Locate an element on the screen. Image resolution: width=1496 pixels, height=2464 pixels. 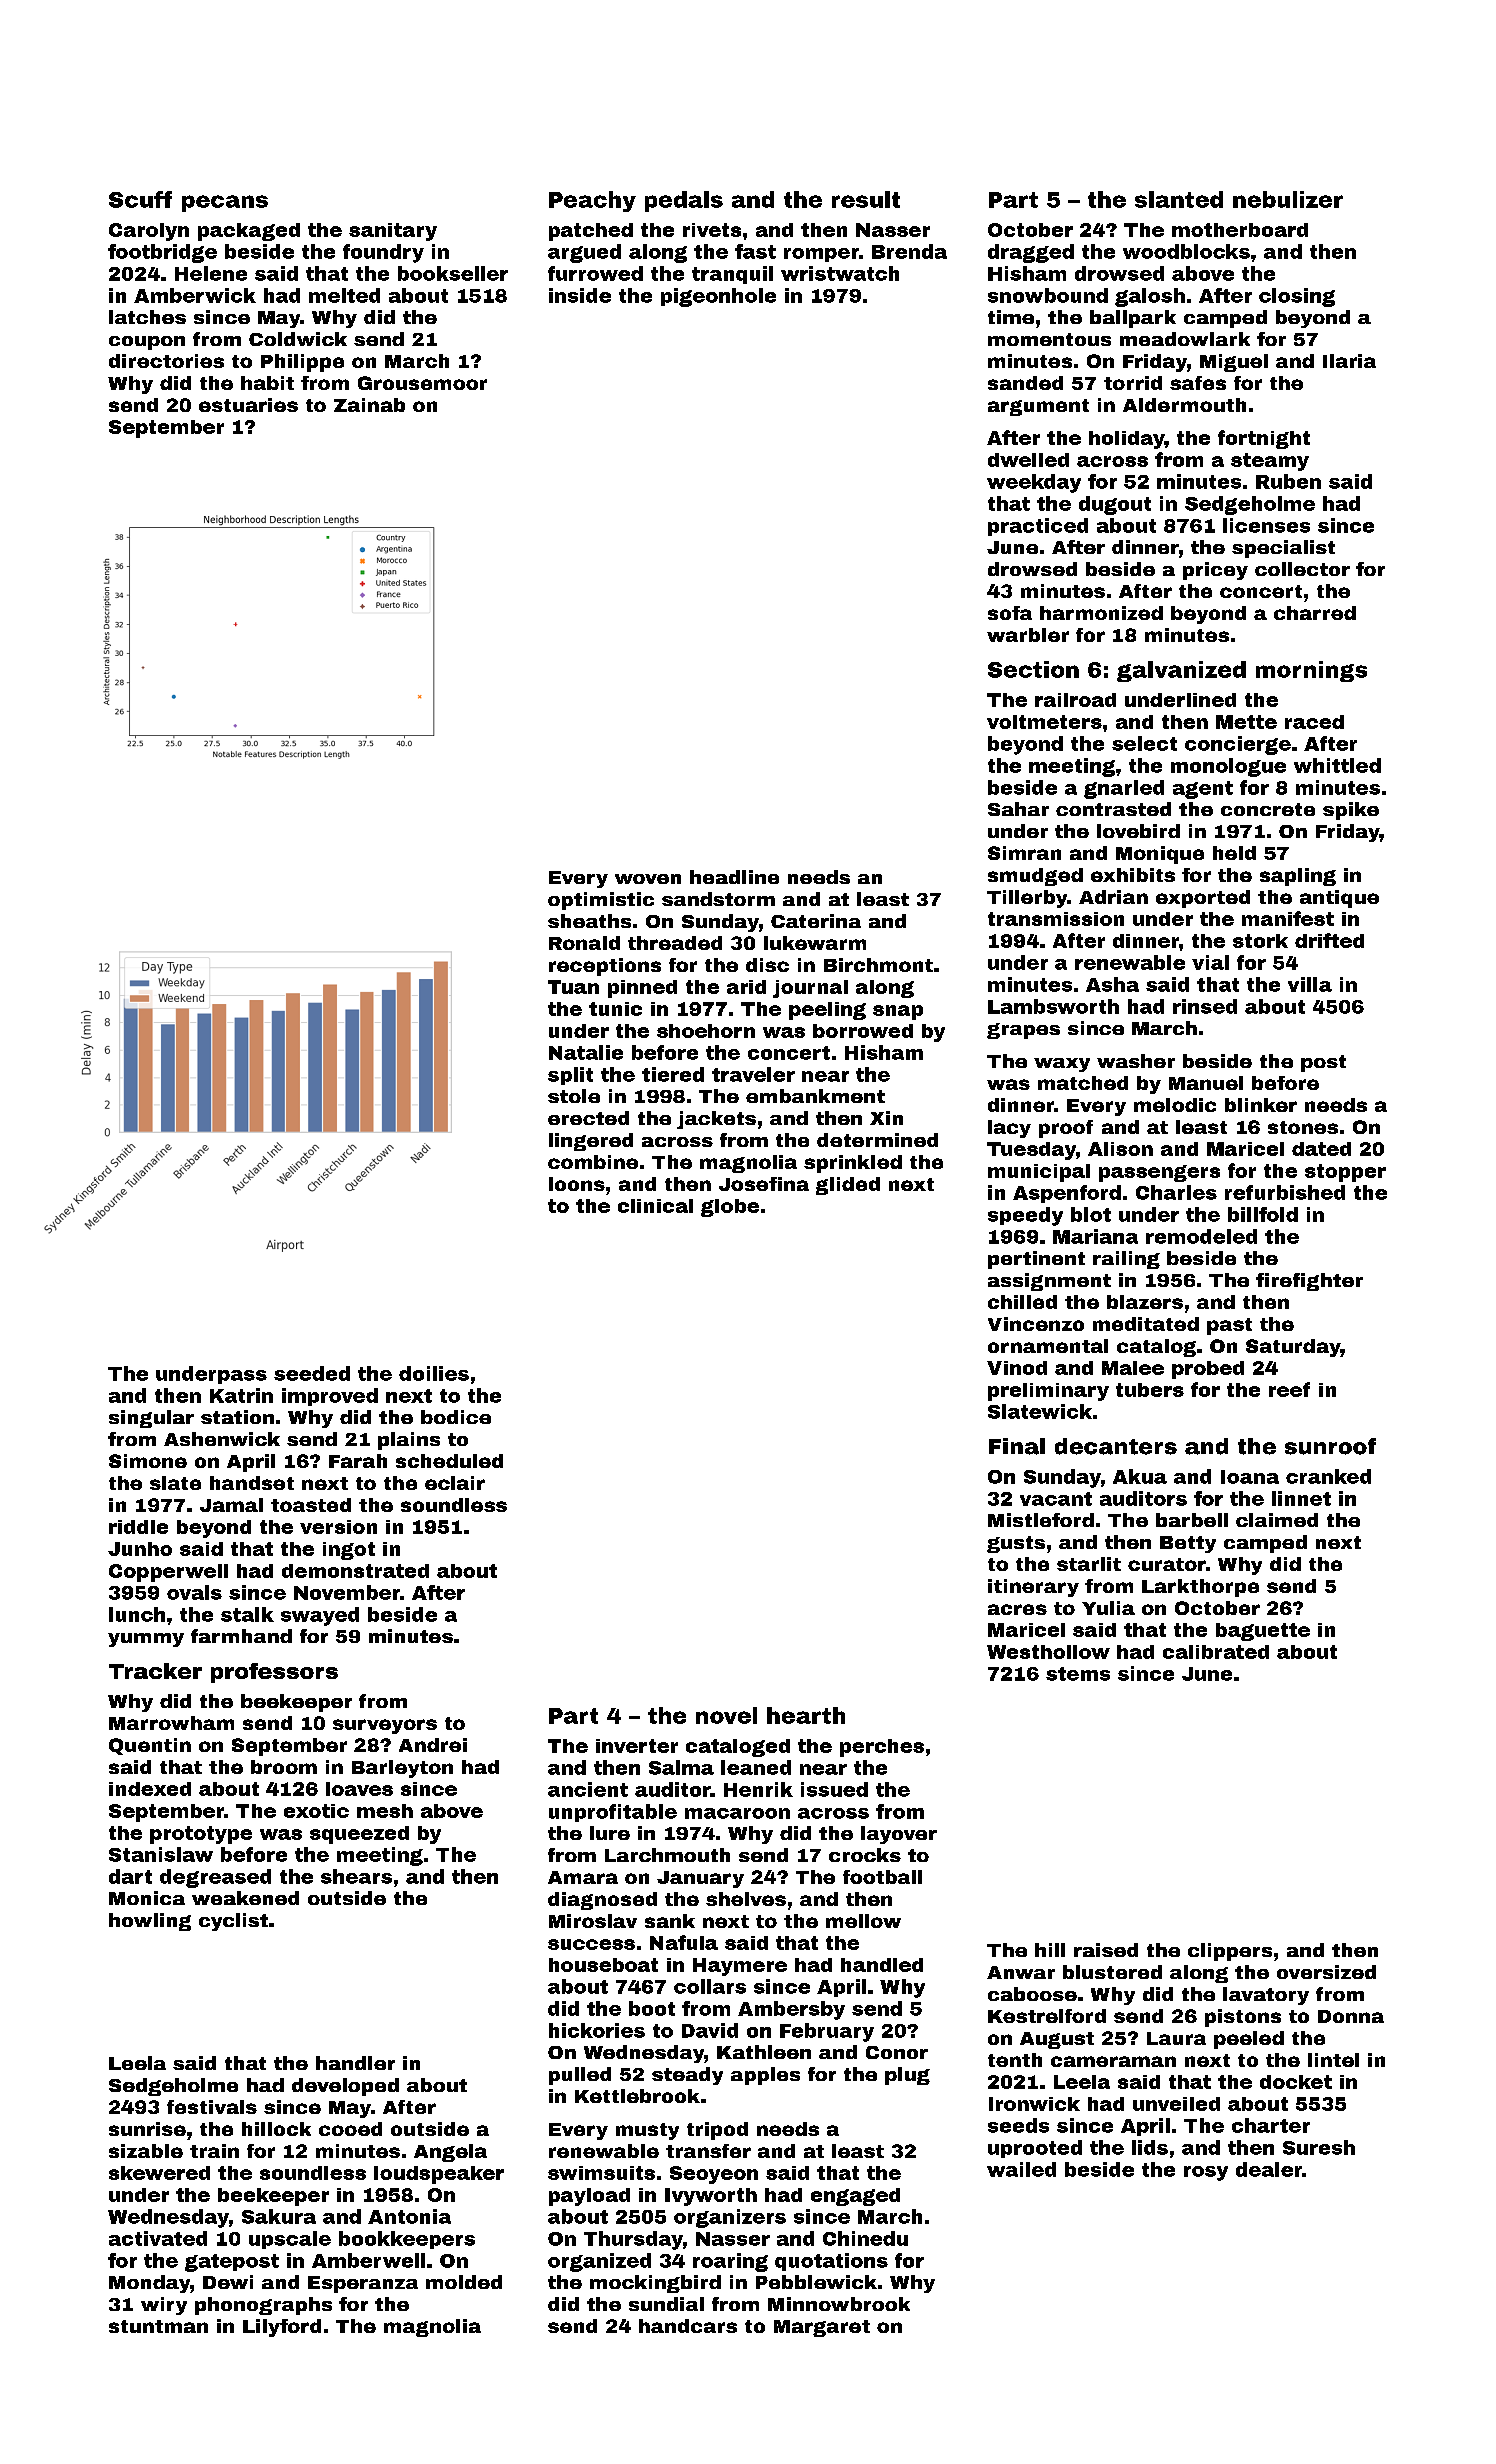
disc is located at coordinates (767, 965).
